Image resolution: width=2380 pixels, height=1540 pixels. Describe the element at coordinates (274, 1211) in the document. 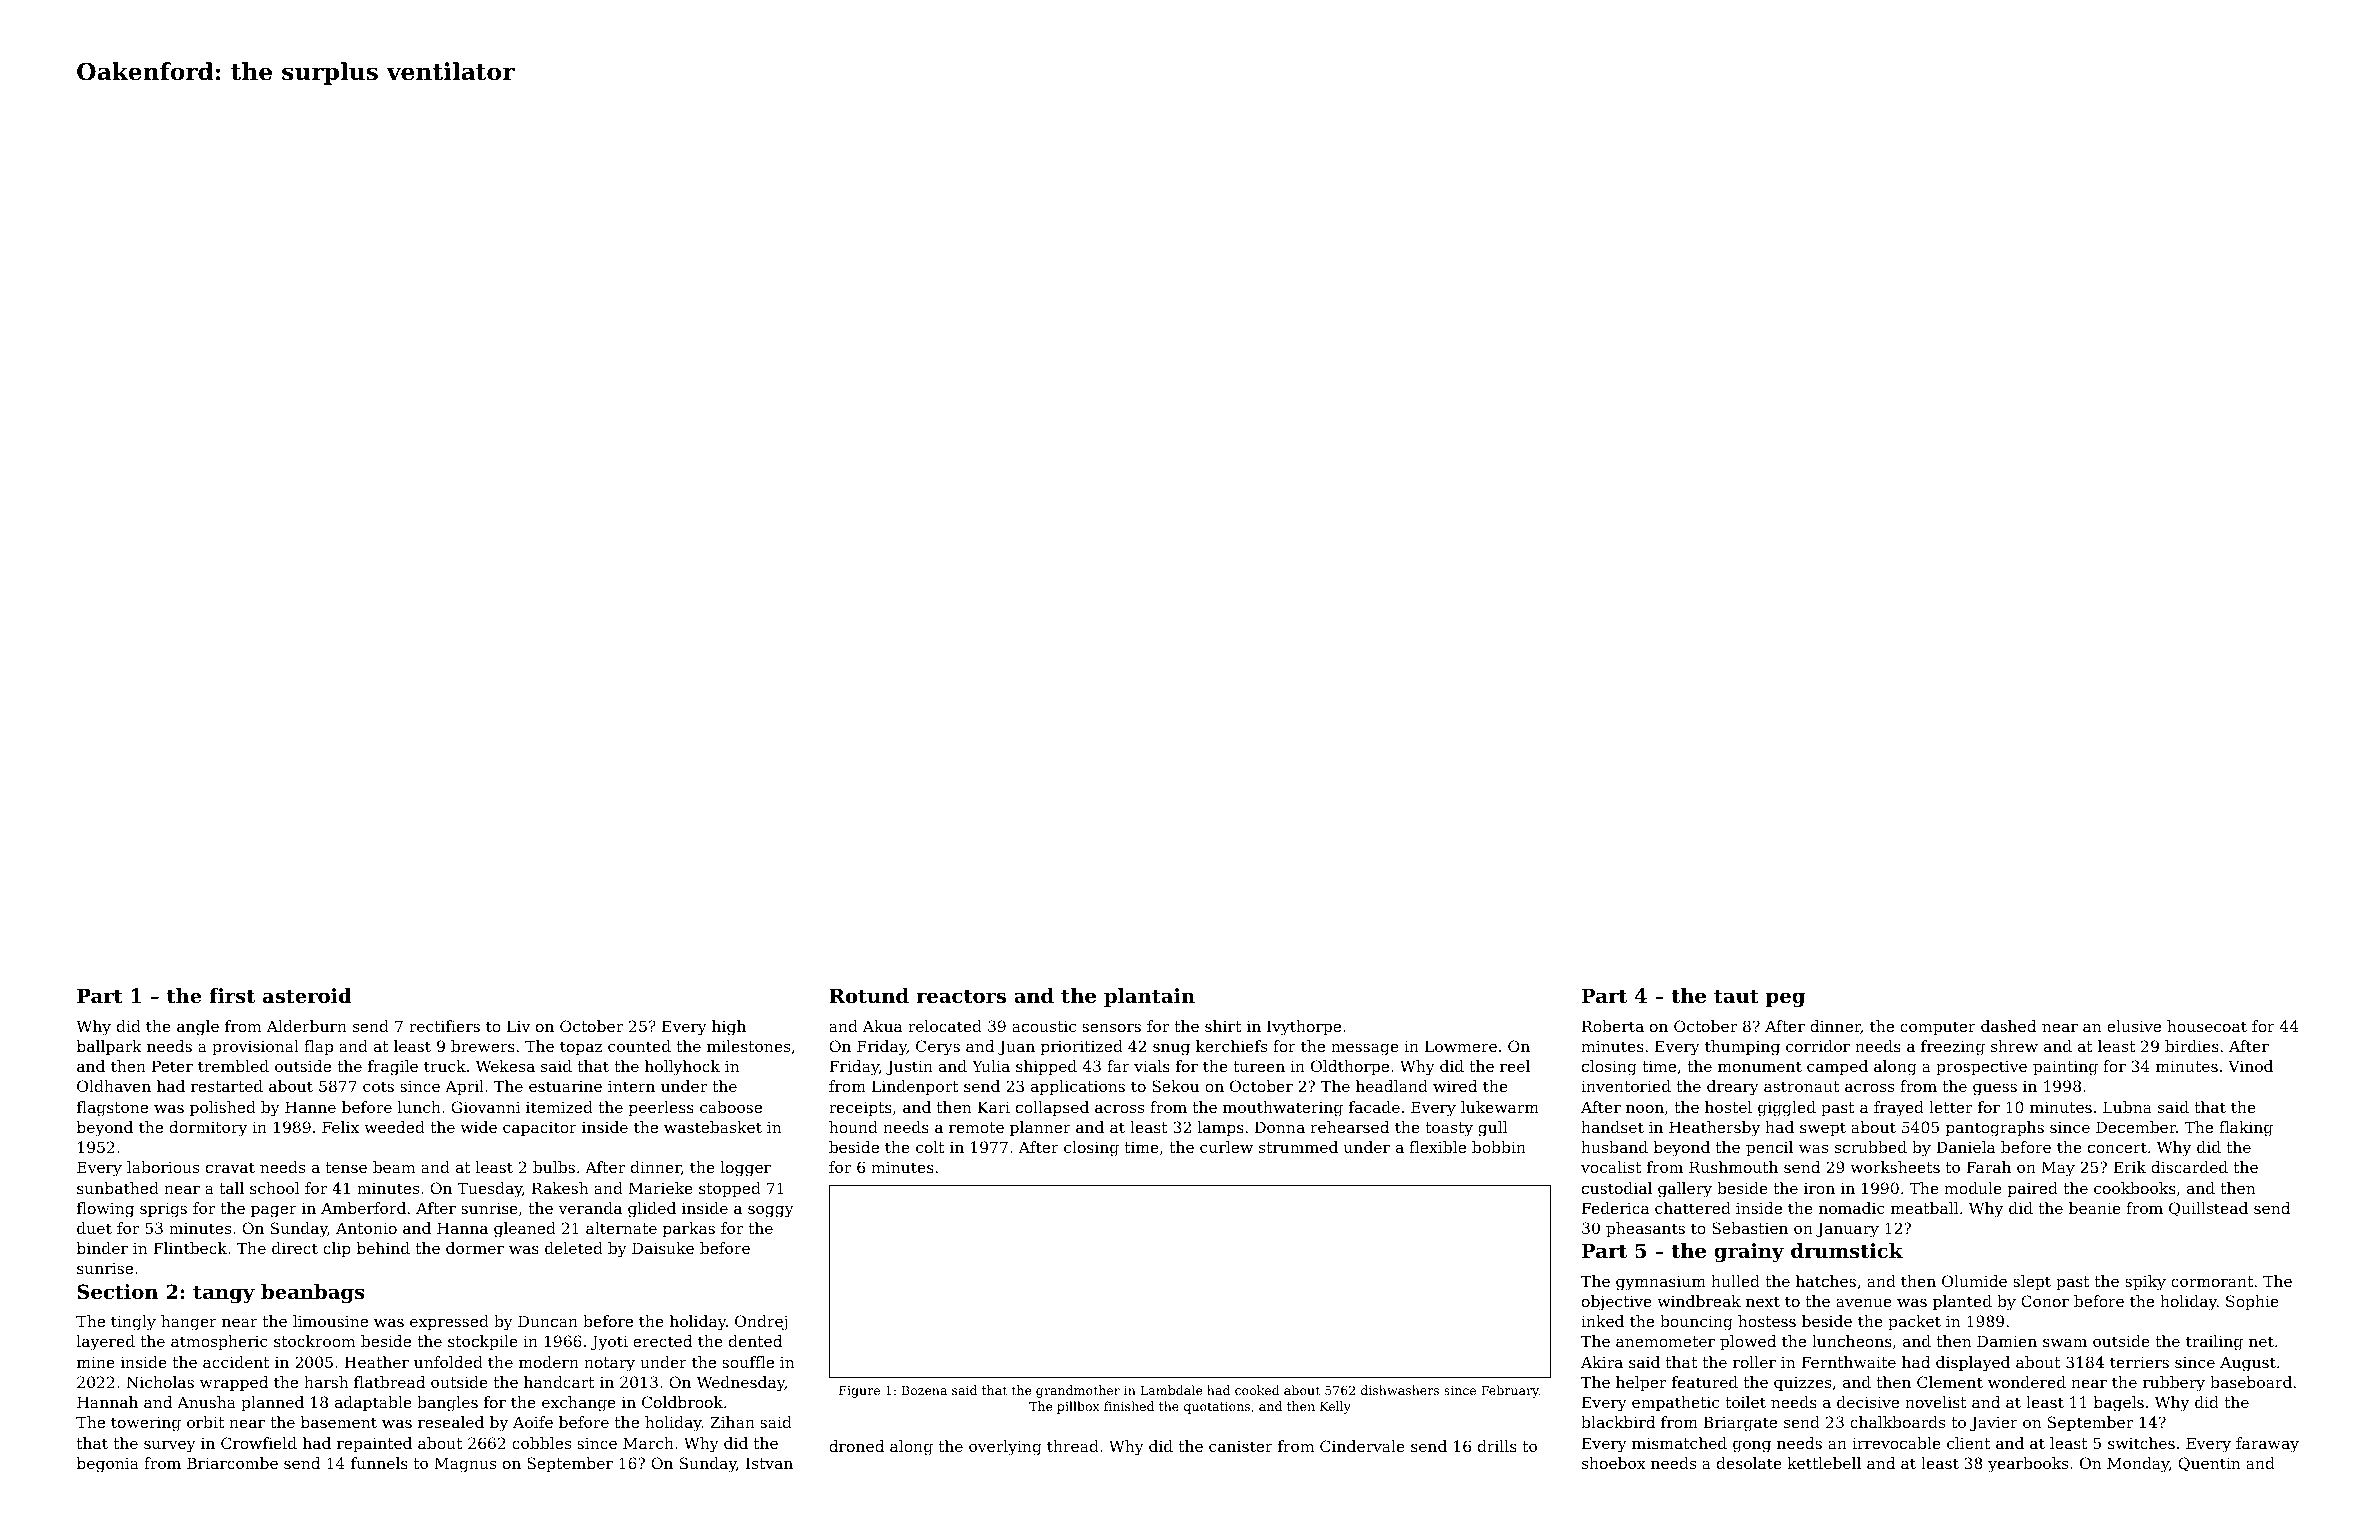

I see `pager` at that location.
